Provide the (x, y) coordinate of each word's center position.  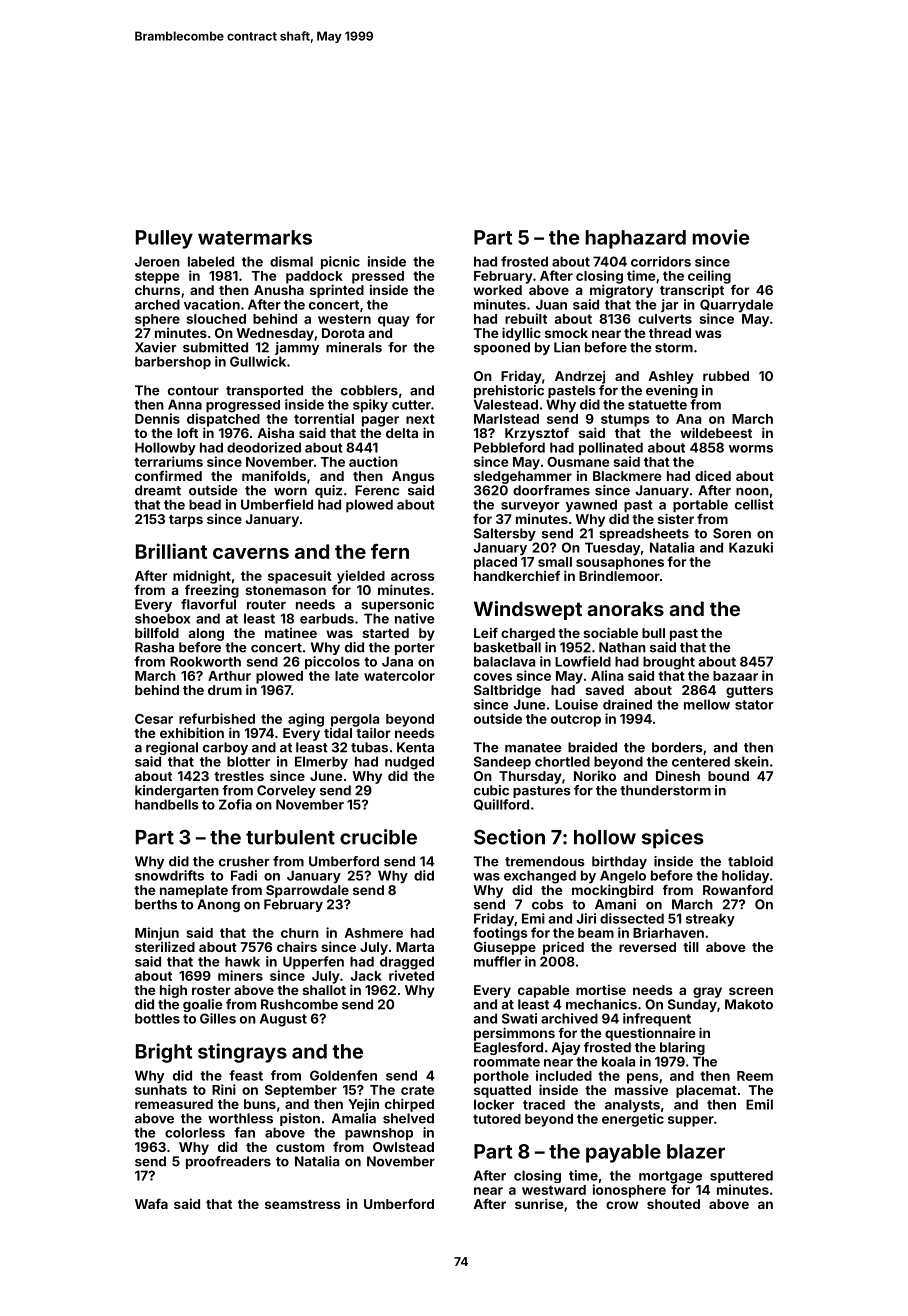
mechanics (601, 1004)
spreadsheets (644, 534)
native (415, 618)
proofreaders (228, 1162)
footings (500, 934)
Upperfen (313, 963)
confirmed (168, 475)
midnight (202, 577)
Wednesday (275, 334)
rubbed (726, 376)
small (555, 562)
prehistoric (509, 391)
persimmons (514, 1034)
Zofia (235, 804)
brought (669, 663)
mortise (601, 989)
